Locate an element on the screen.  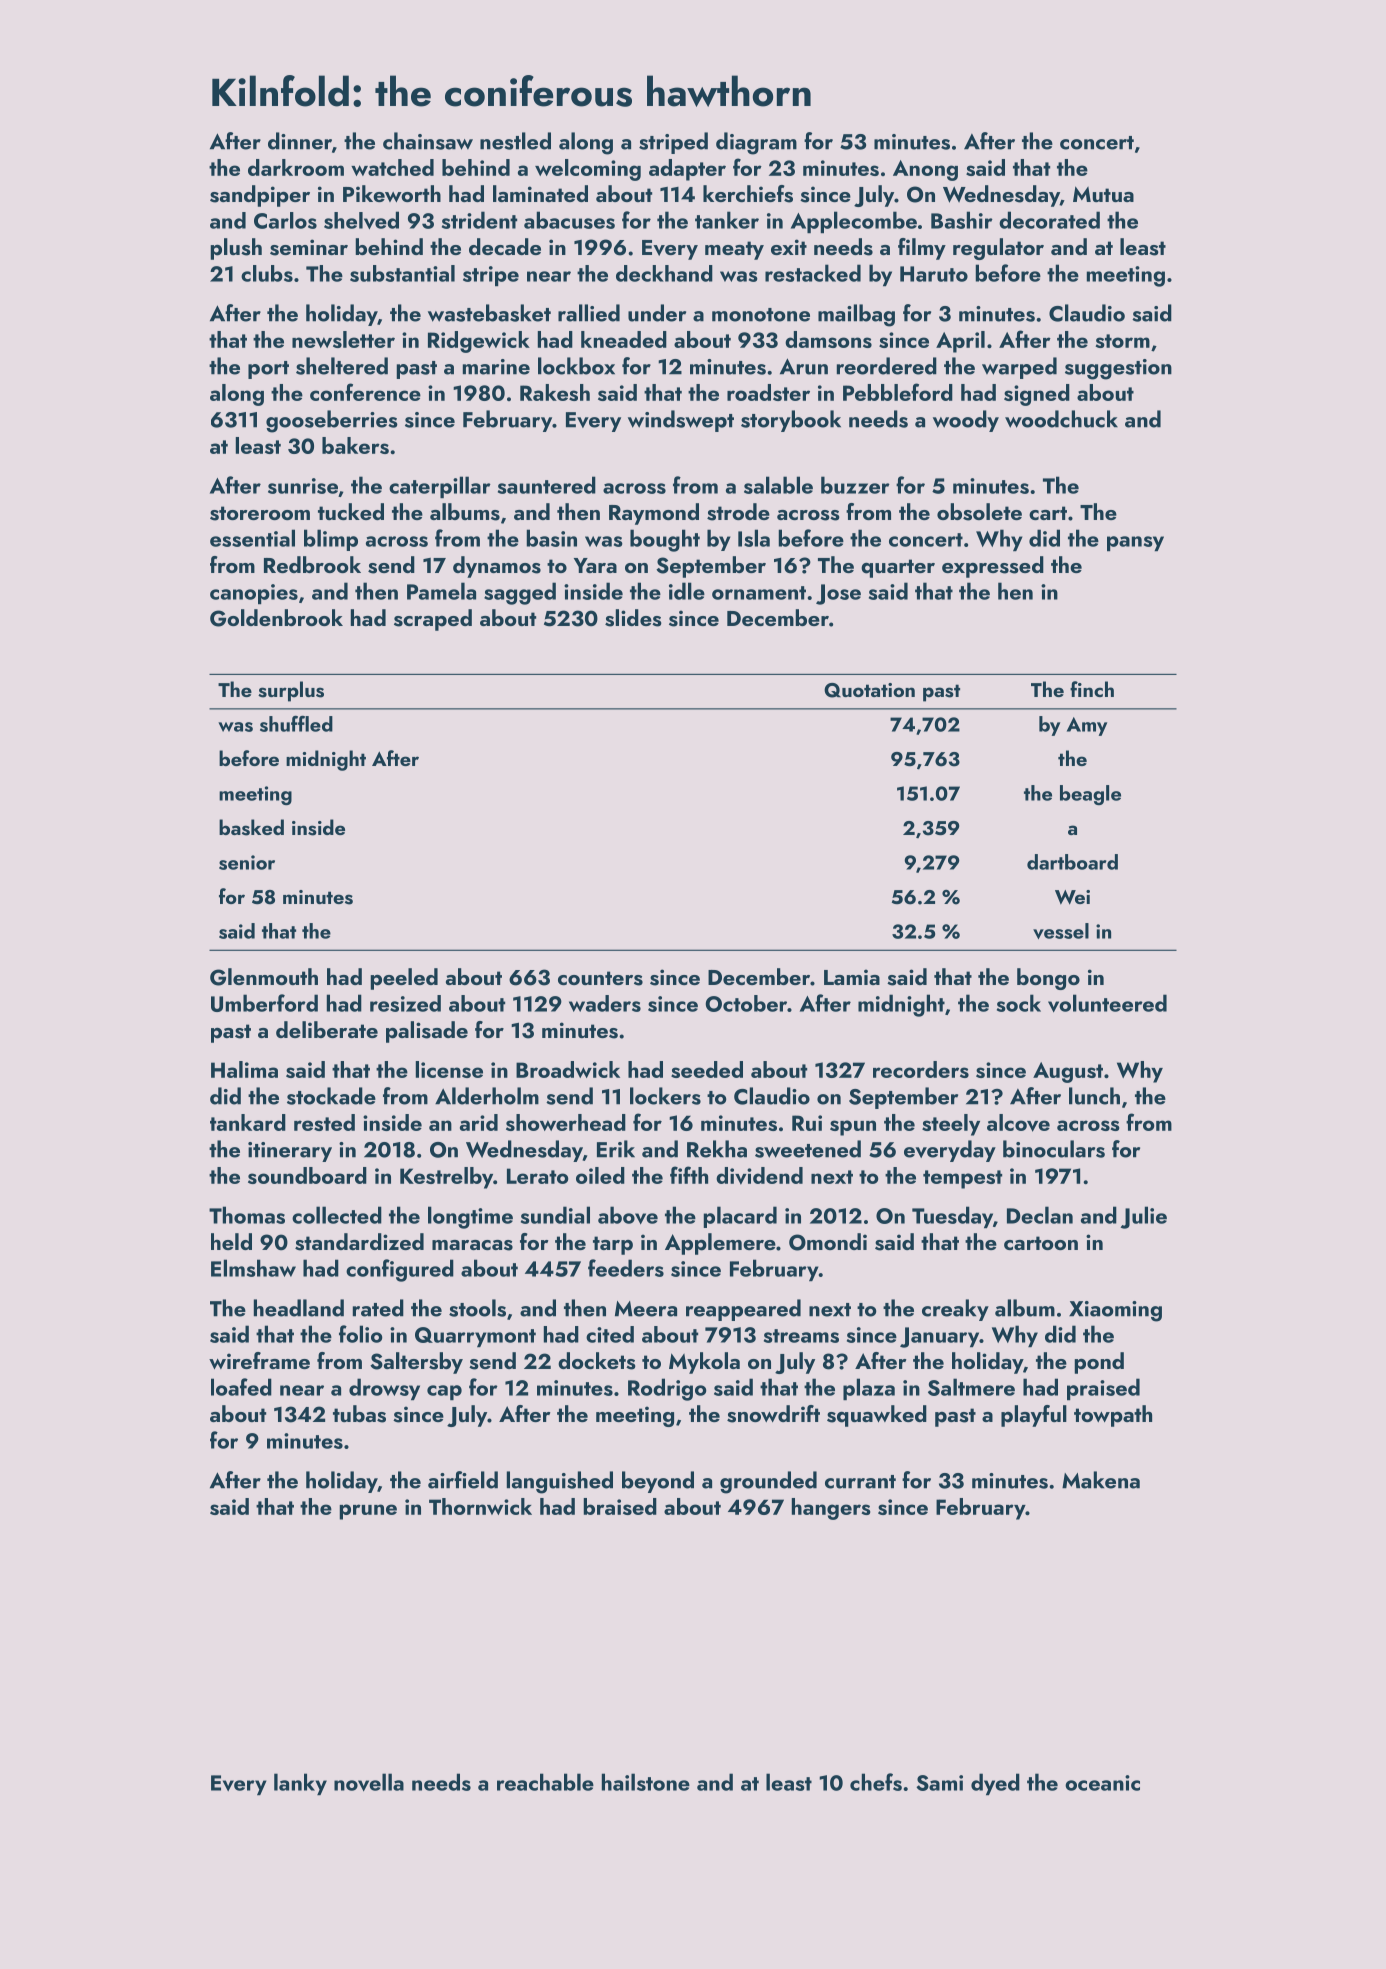
pansy is located at coordinates (1135, 543).
